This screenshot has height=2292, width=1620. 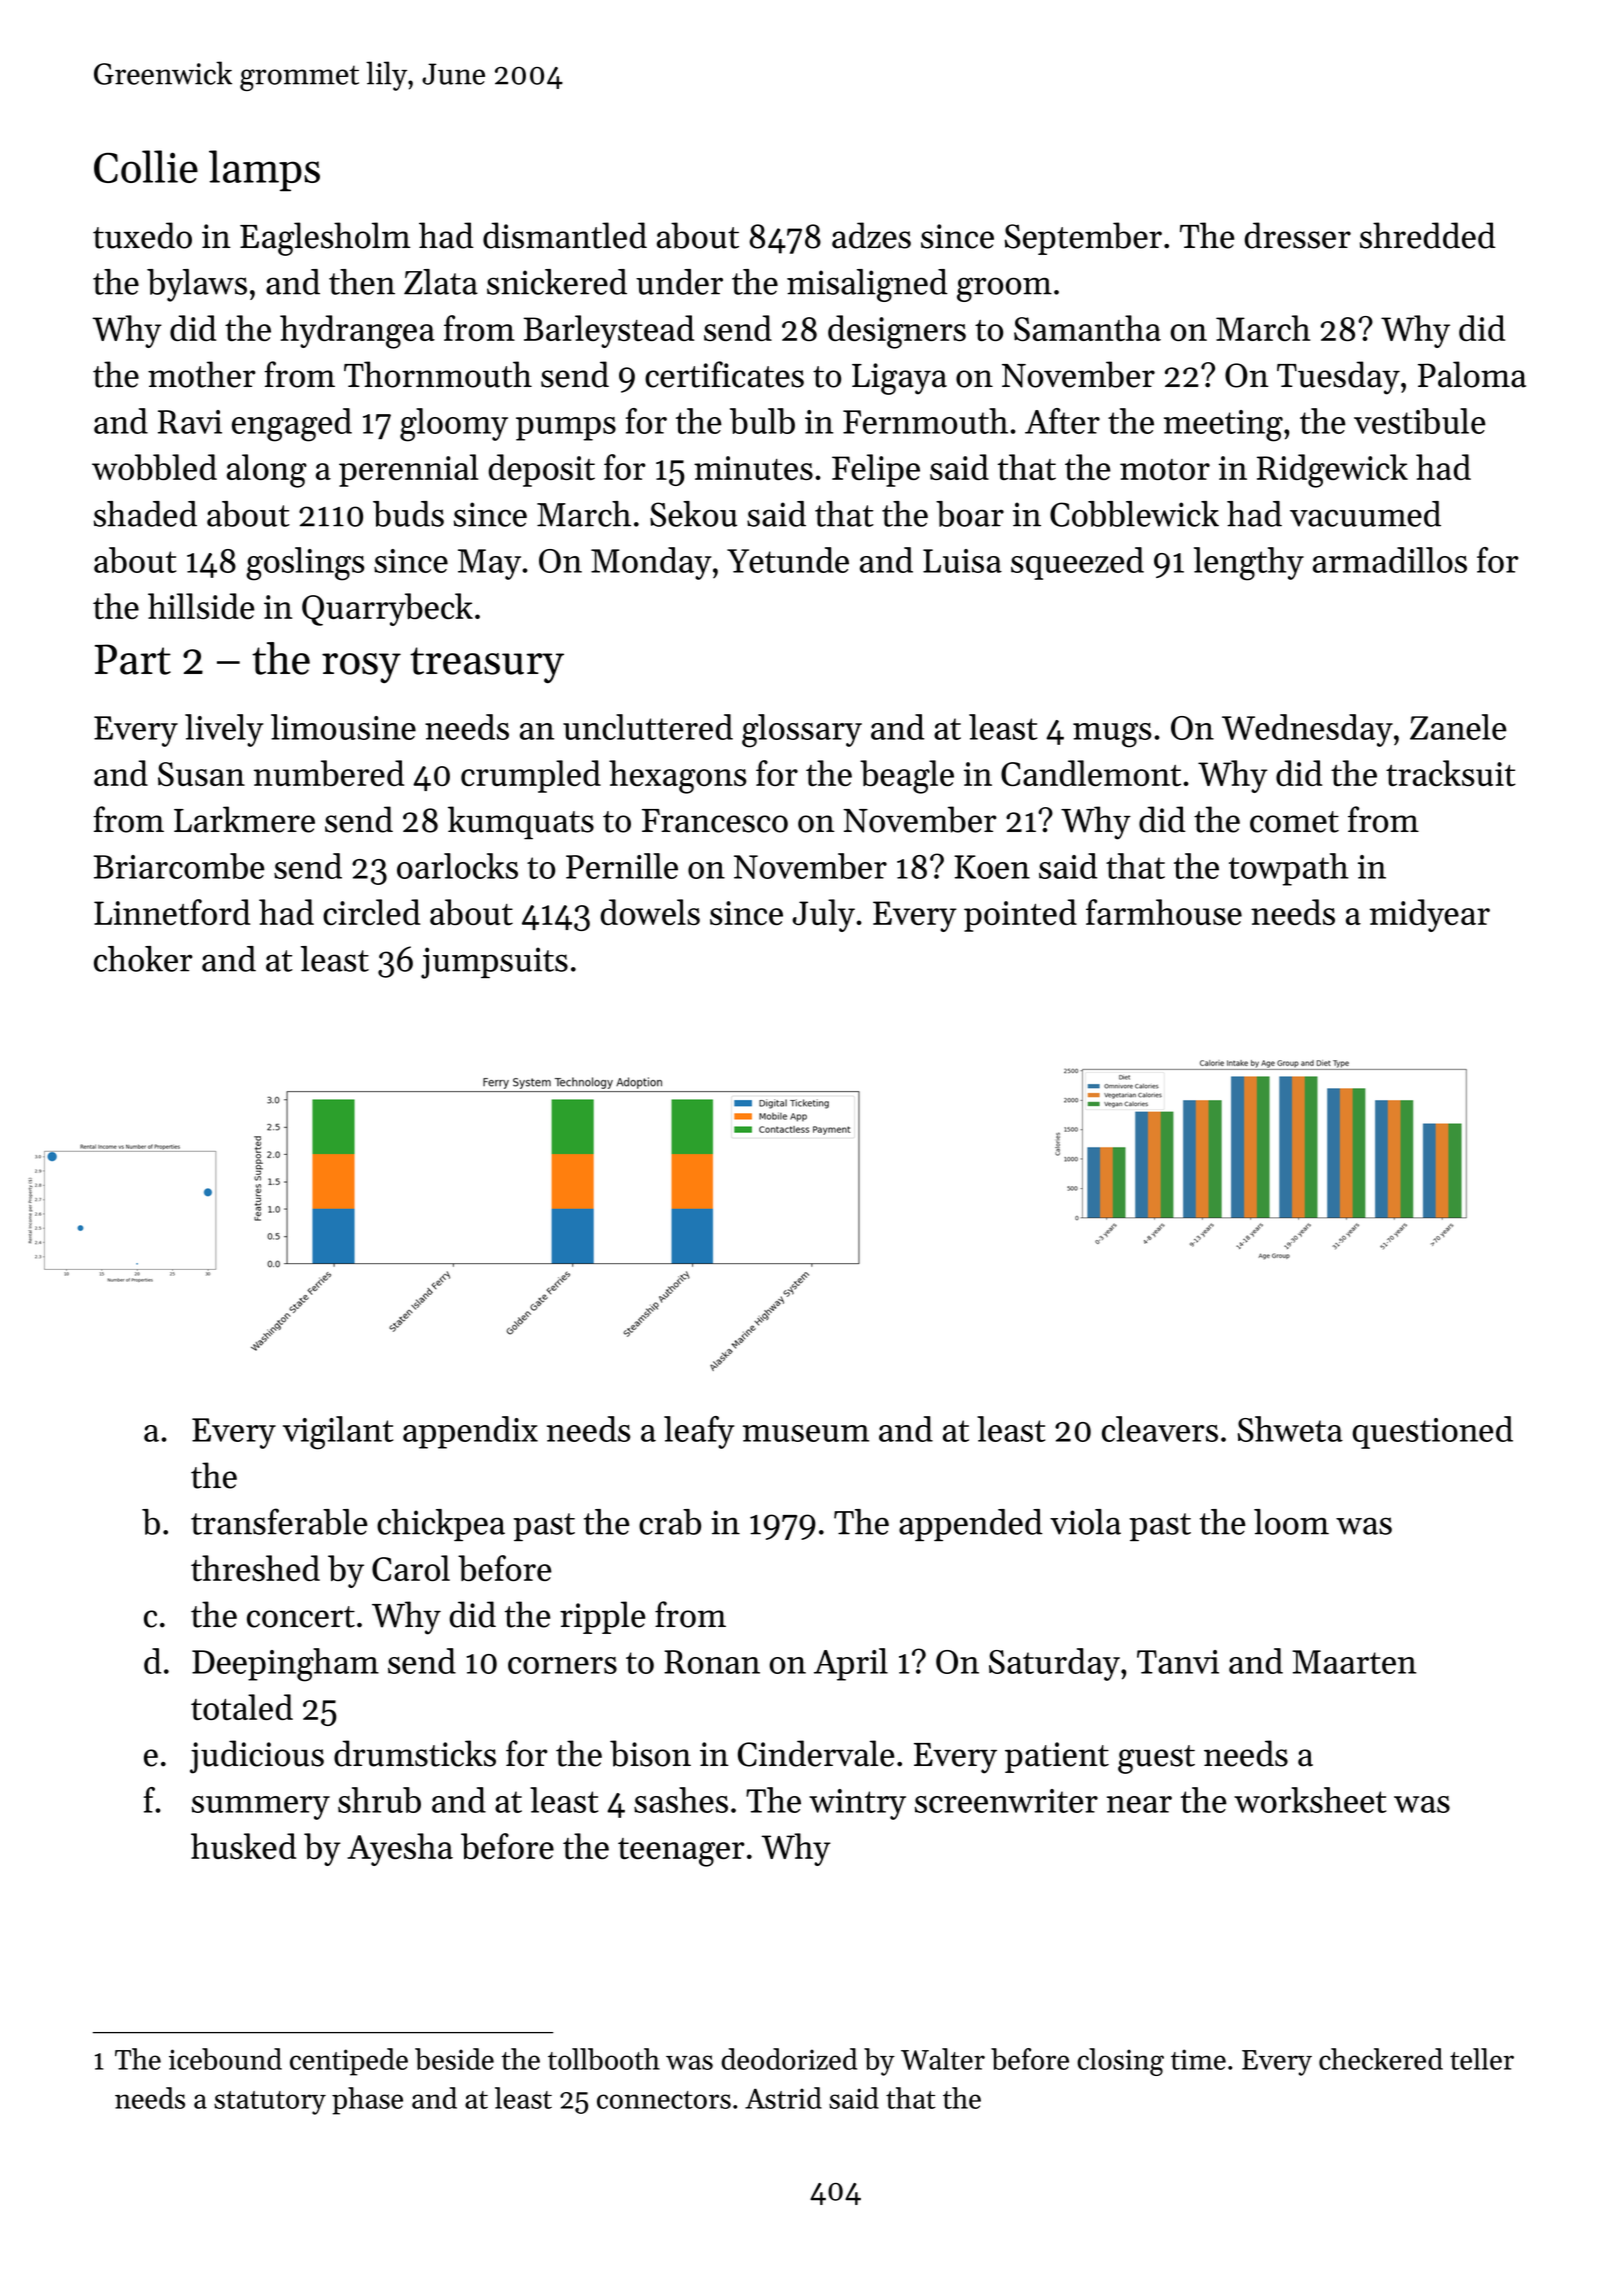 What do you see at coordinates (806, 1433) in the screenshot?
I see `museum` at bounding box center [806, 1433].
